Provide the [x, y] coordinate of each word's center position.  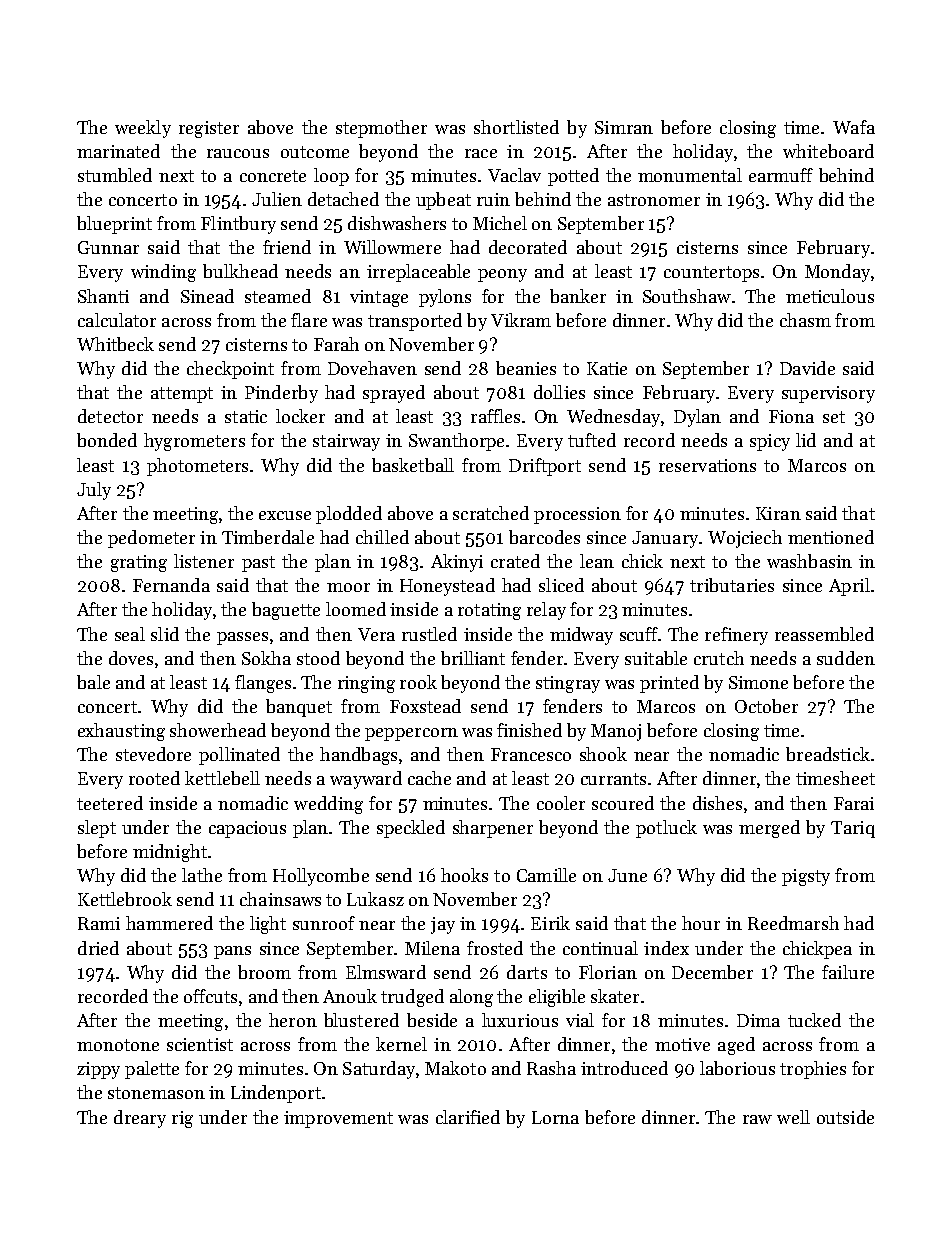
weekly [143, 129]
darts [527, 972]
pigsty [806, 877]
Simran [624, 127]
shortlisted [516, 127]
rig [182, 1119]
